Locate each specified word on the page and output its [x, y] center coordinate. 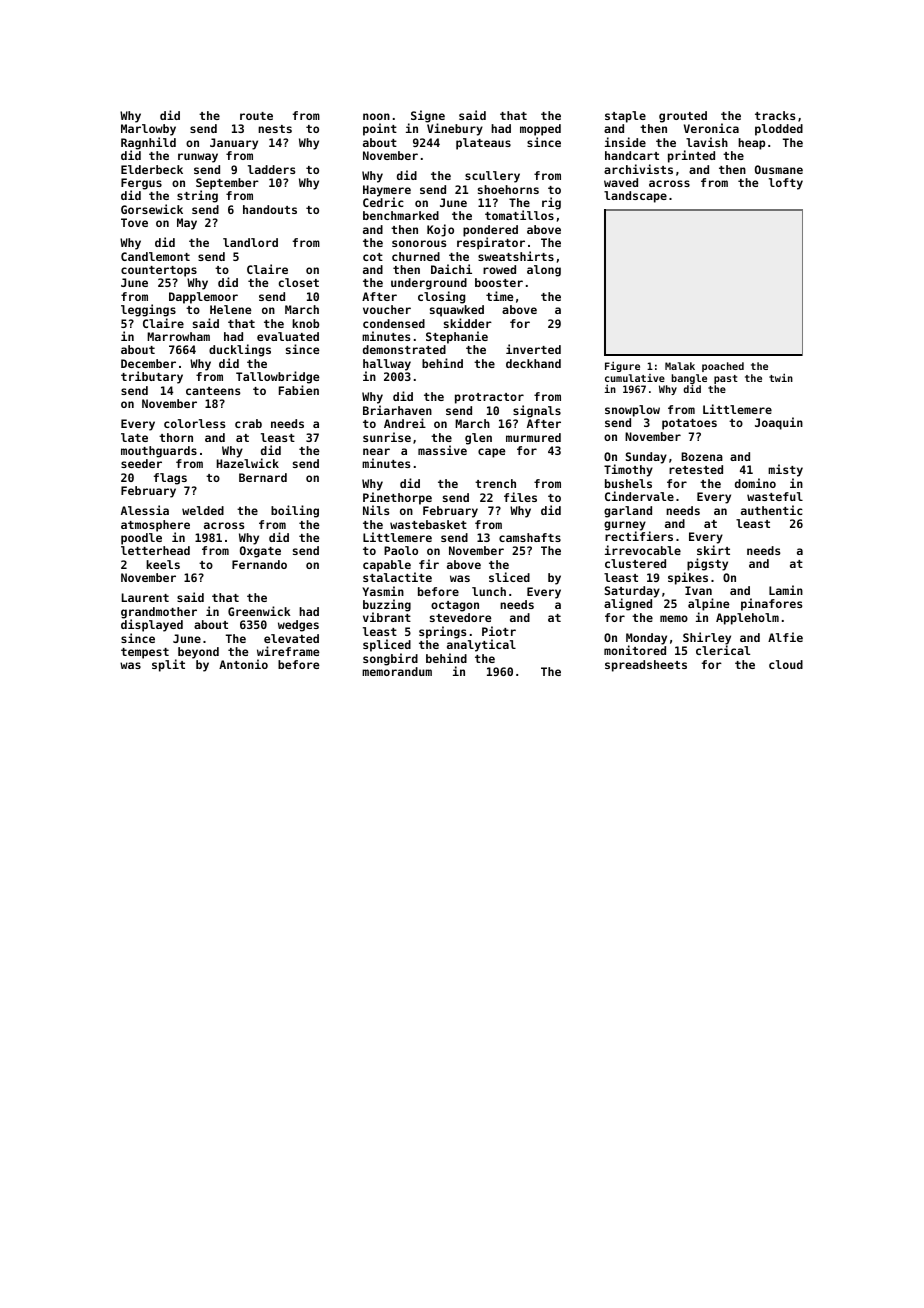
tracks [775, 115]
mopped [540, 130]
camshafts [530, 537]
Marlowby [148, 130]
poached [723, 367]
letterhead [155, 550]
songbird [390, 659]
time [499, 296]
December [148, 363]
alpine [708, 604]
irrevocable [643, 550]
